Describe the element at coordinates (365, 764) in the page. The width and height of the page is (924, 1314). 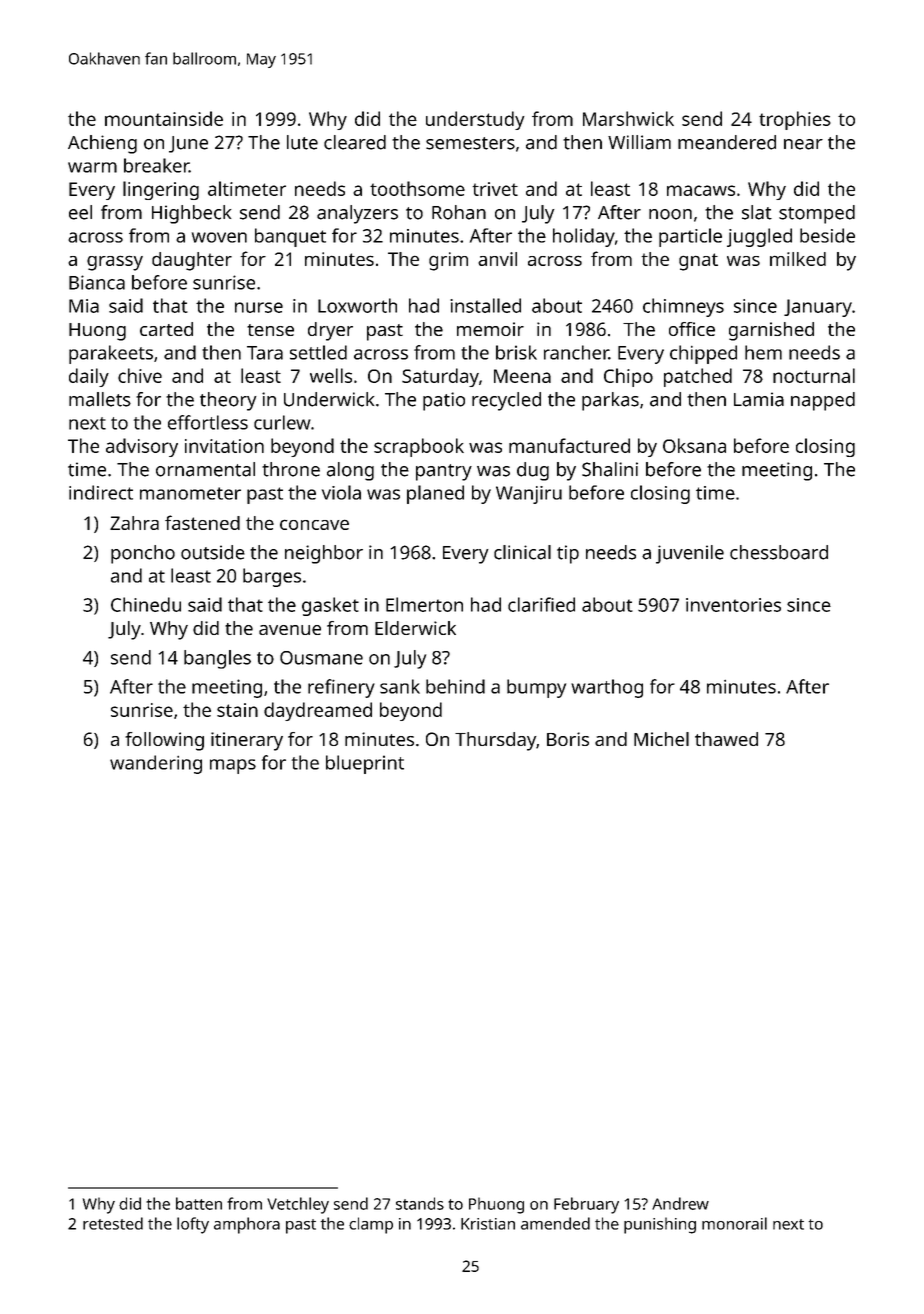
I see `blueprint` at that location.
